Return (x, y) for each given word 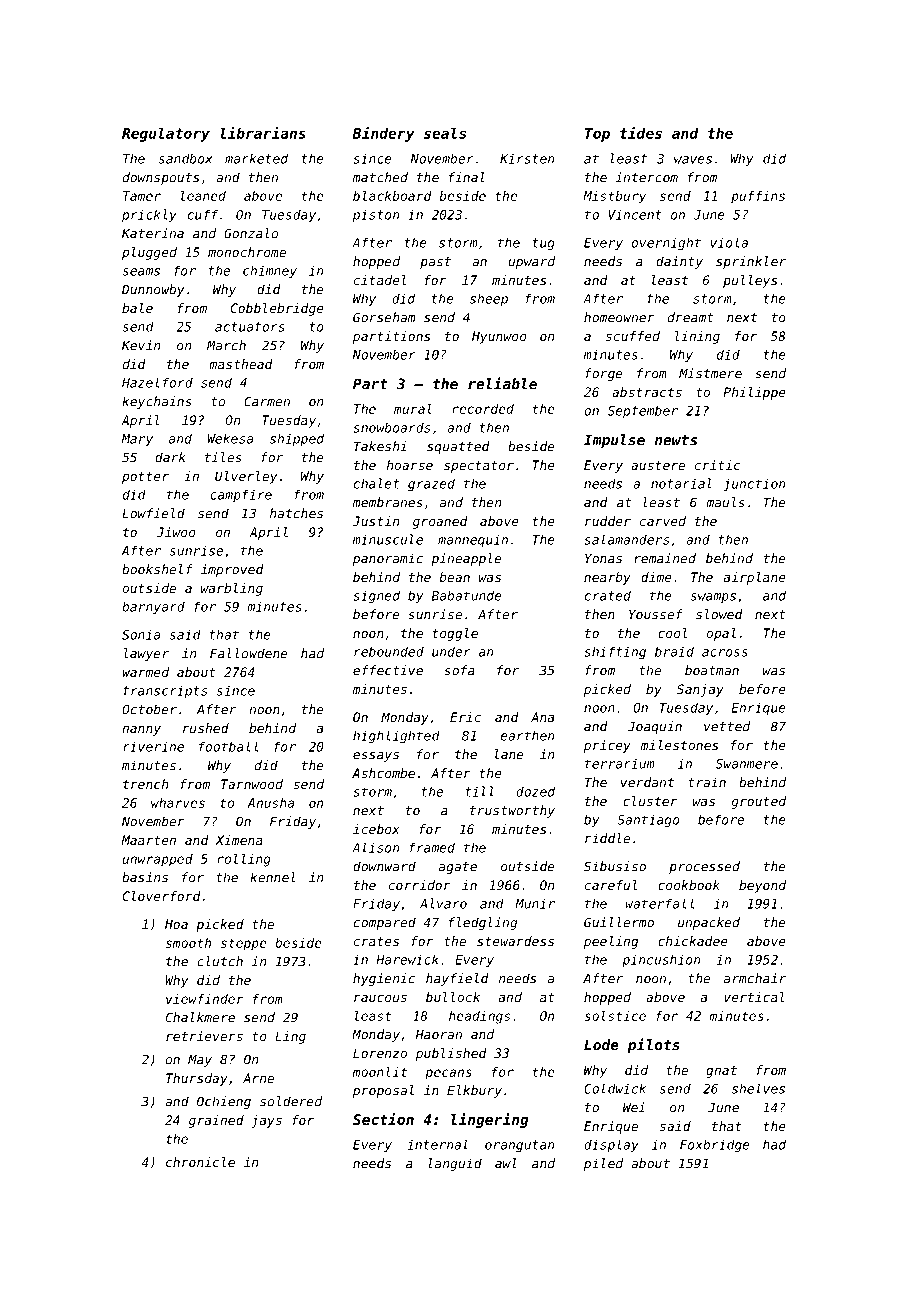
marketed (256, 159)
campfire (241, 496)
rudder (608, 521)
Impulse (614, 441)
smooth (188, 943)
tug (544, 244)
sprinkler (751, 262)
